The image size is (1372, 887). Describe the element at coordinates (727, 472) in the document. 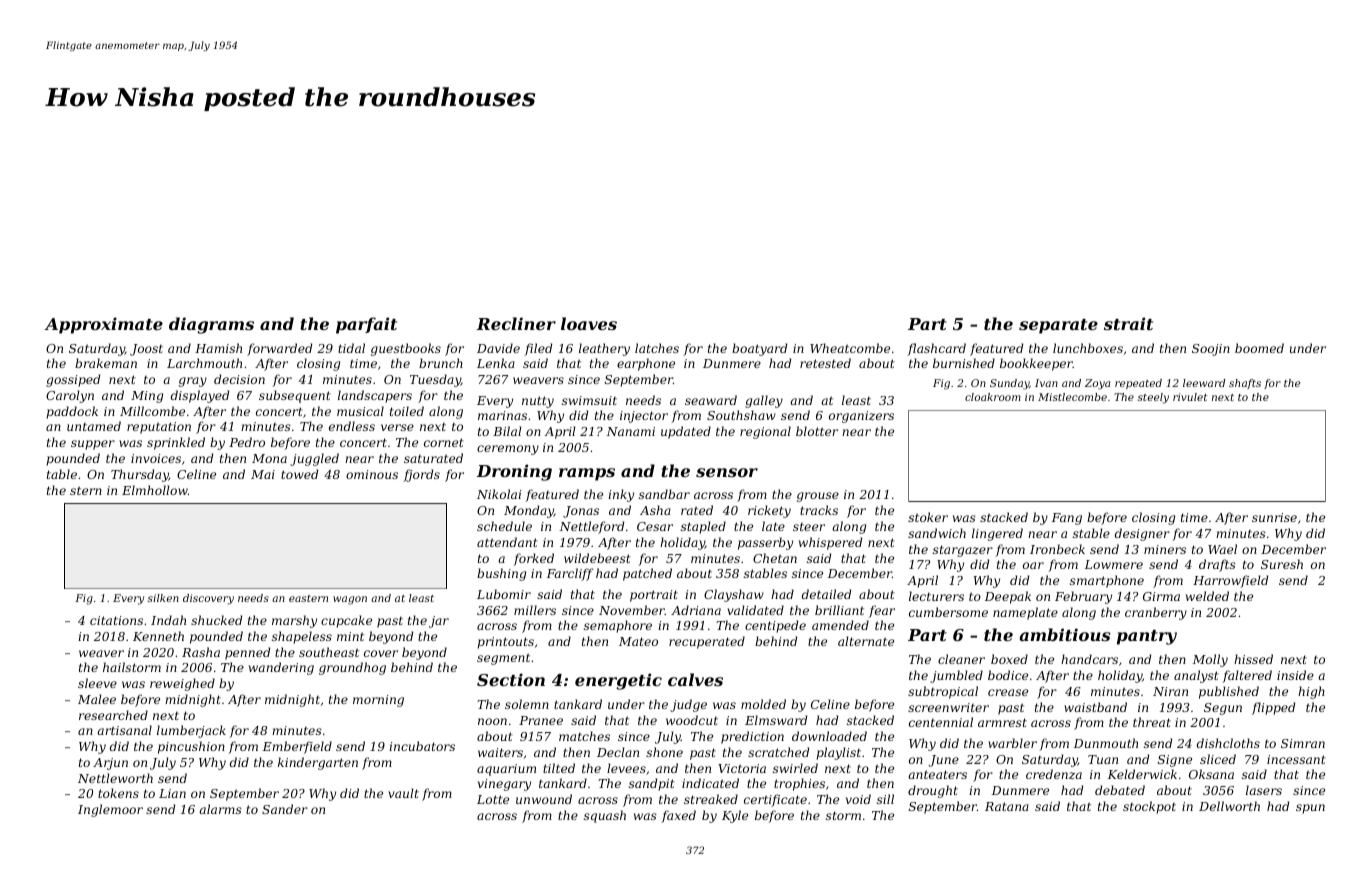

I see `sensor` at that location.
